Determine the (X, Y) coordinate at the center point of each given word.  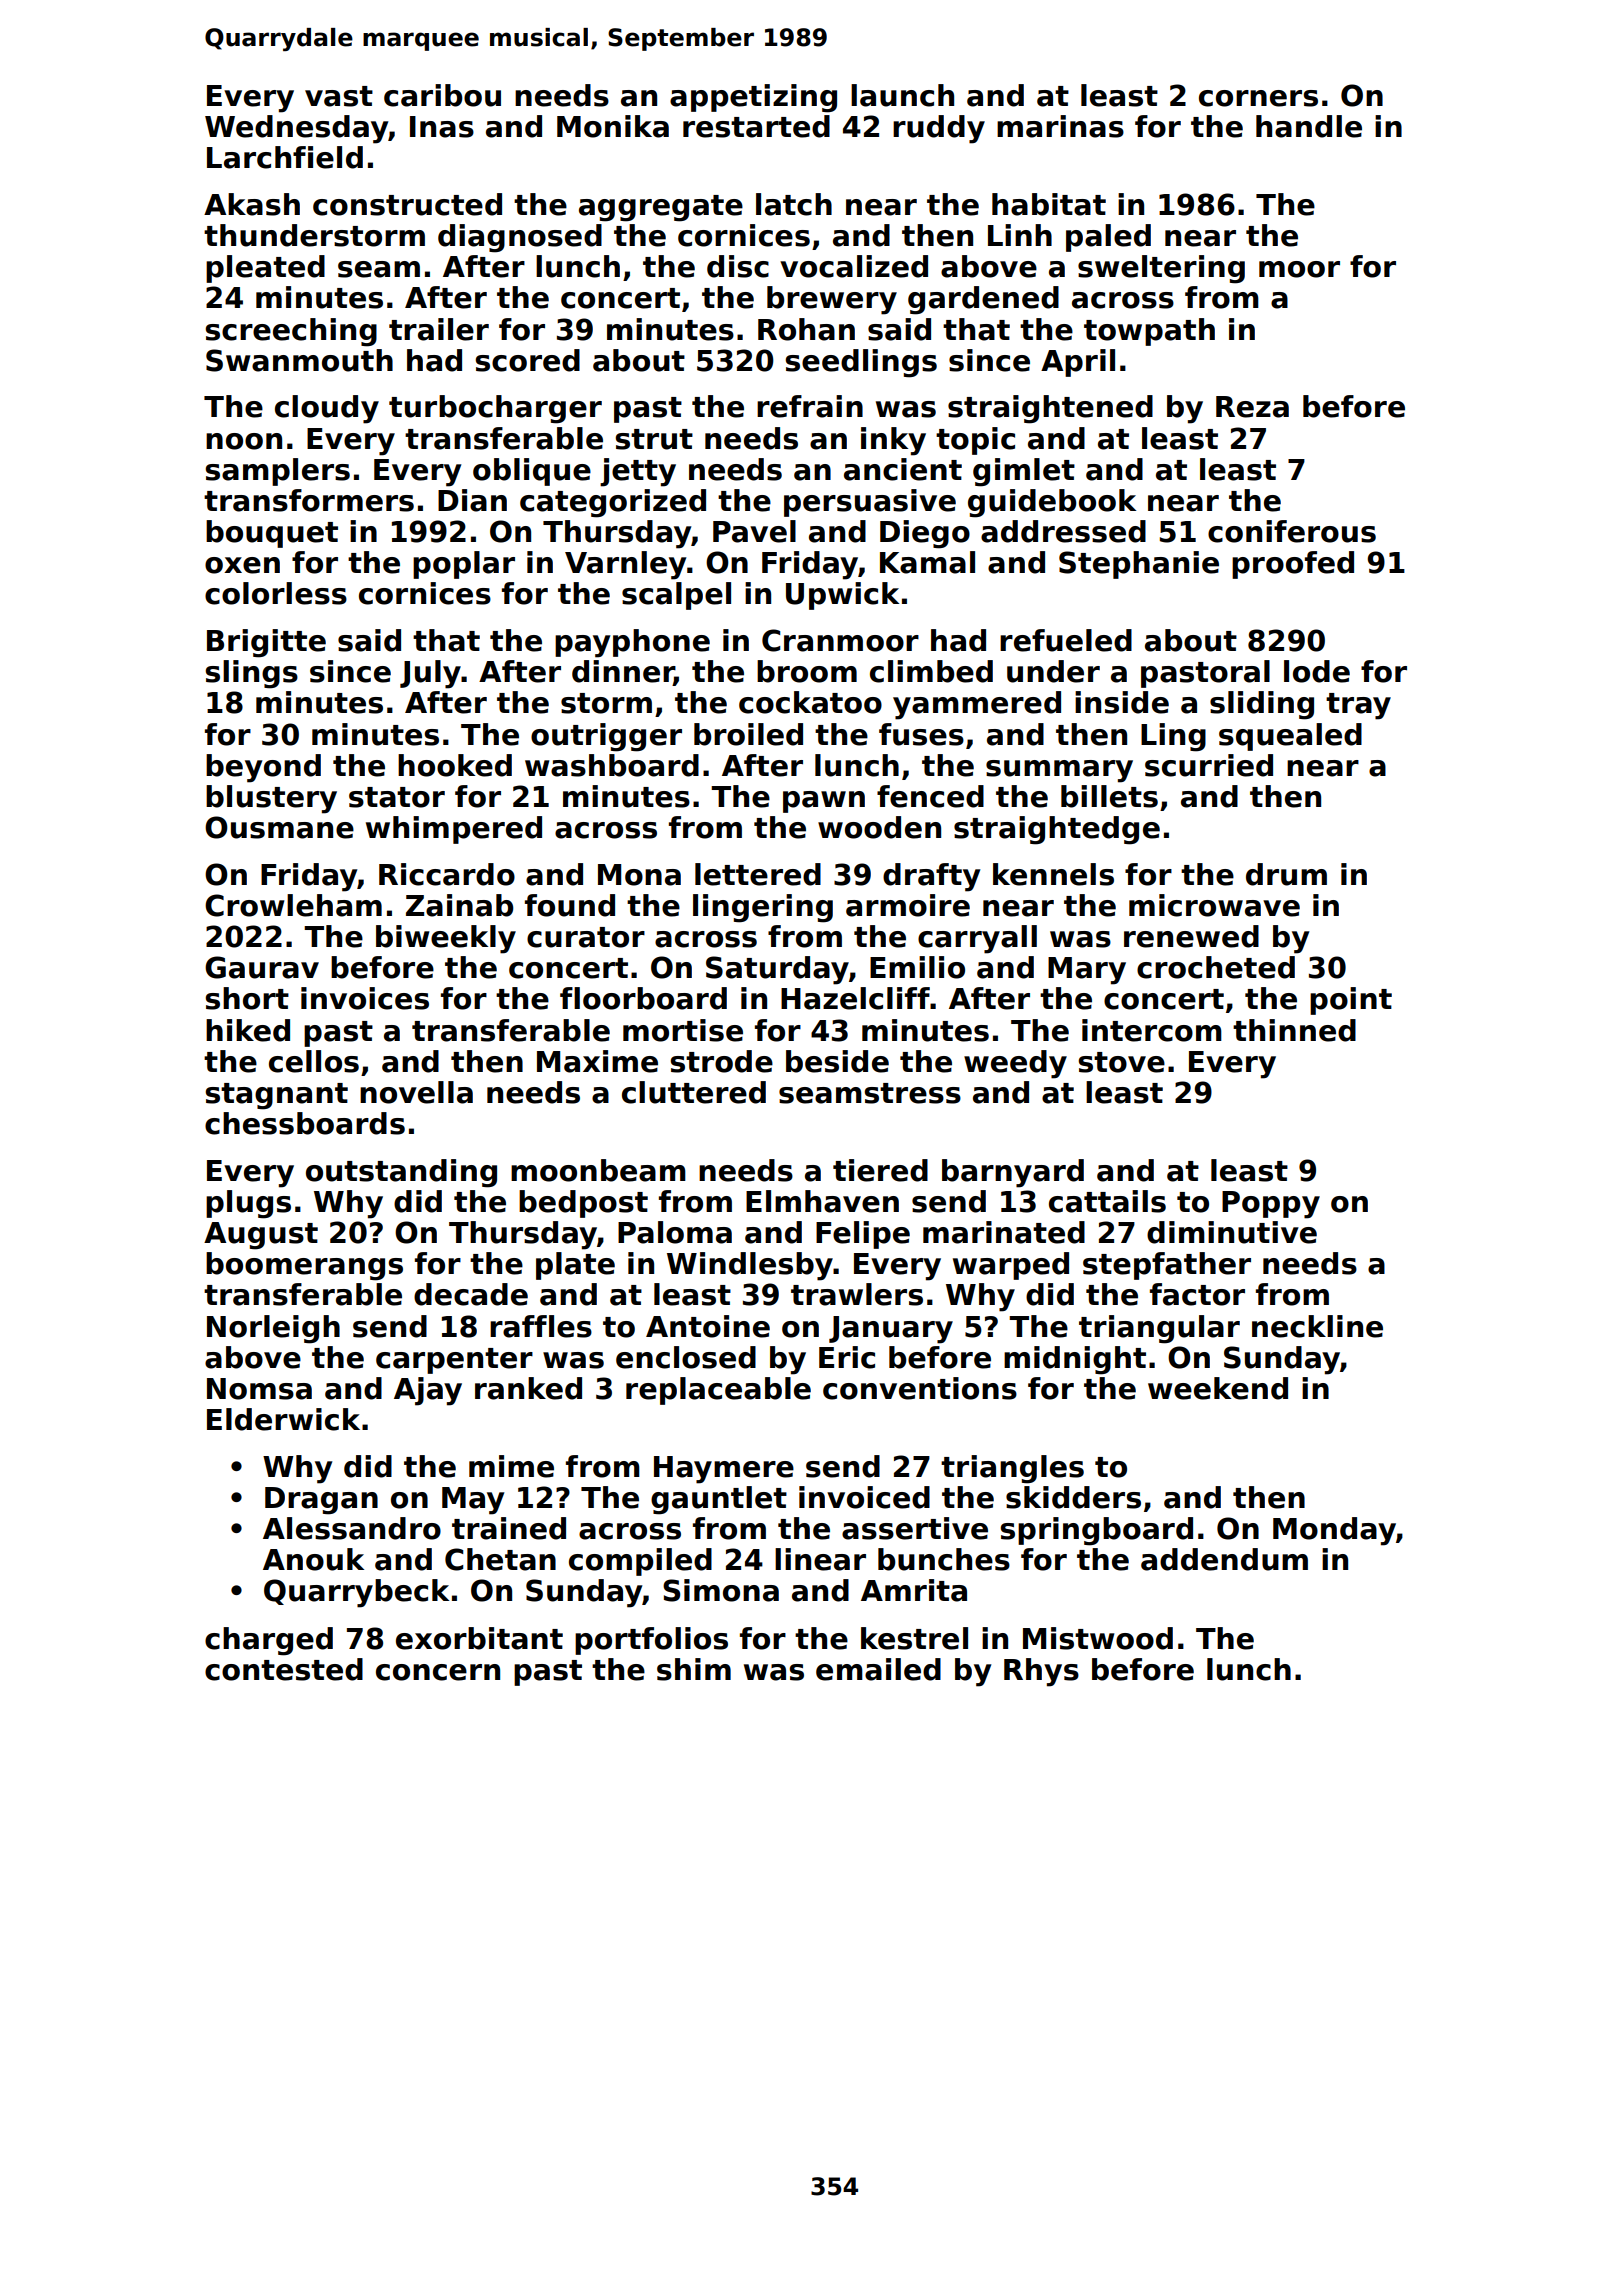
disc (738, 266)
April (1078, 363)
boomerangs (304, 1266)
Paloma (675, 1232)
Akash (252, 204)
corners (1258, 98)
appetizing (753, 98)
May (473, 1501)
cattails (1107, 1201)
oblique (532, 472)
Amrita (914, 1590)
